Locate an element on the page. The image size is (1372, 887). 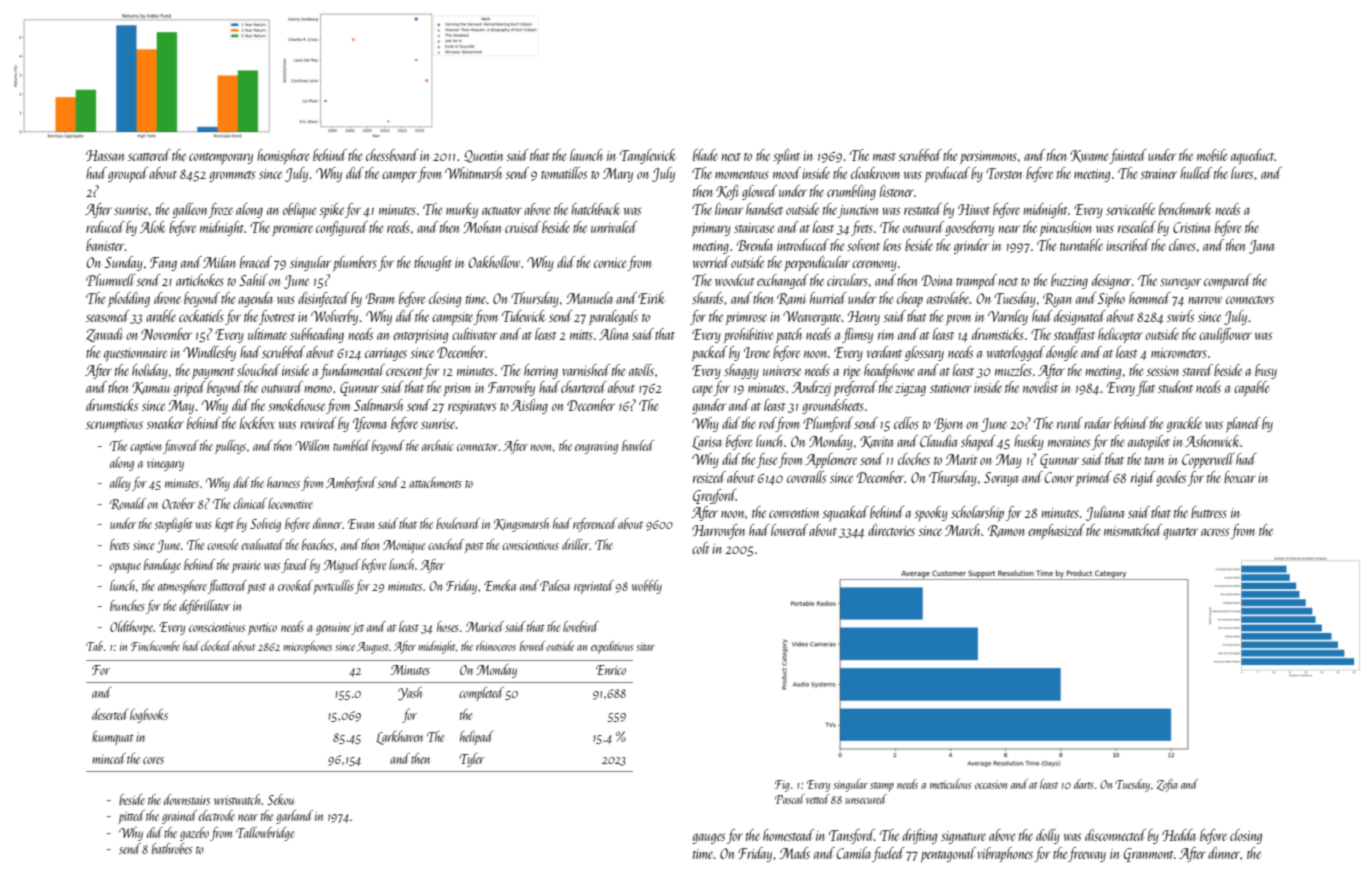
Sekou is located at coordinates (280, 799).
